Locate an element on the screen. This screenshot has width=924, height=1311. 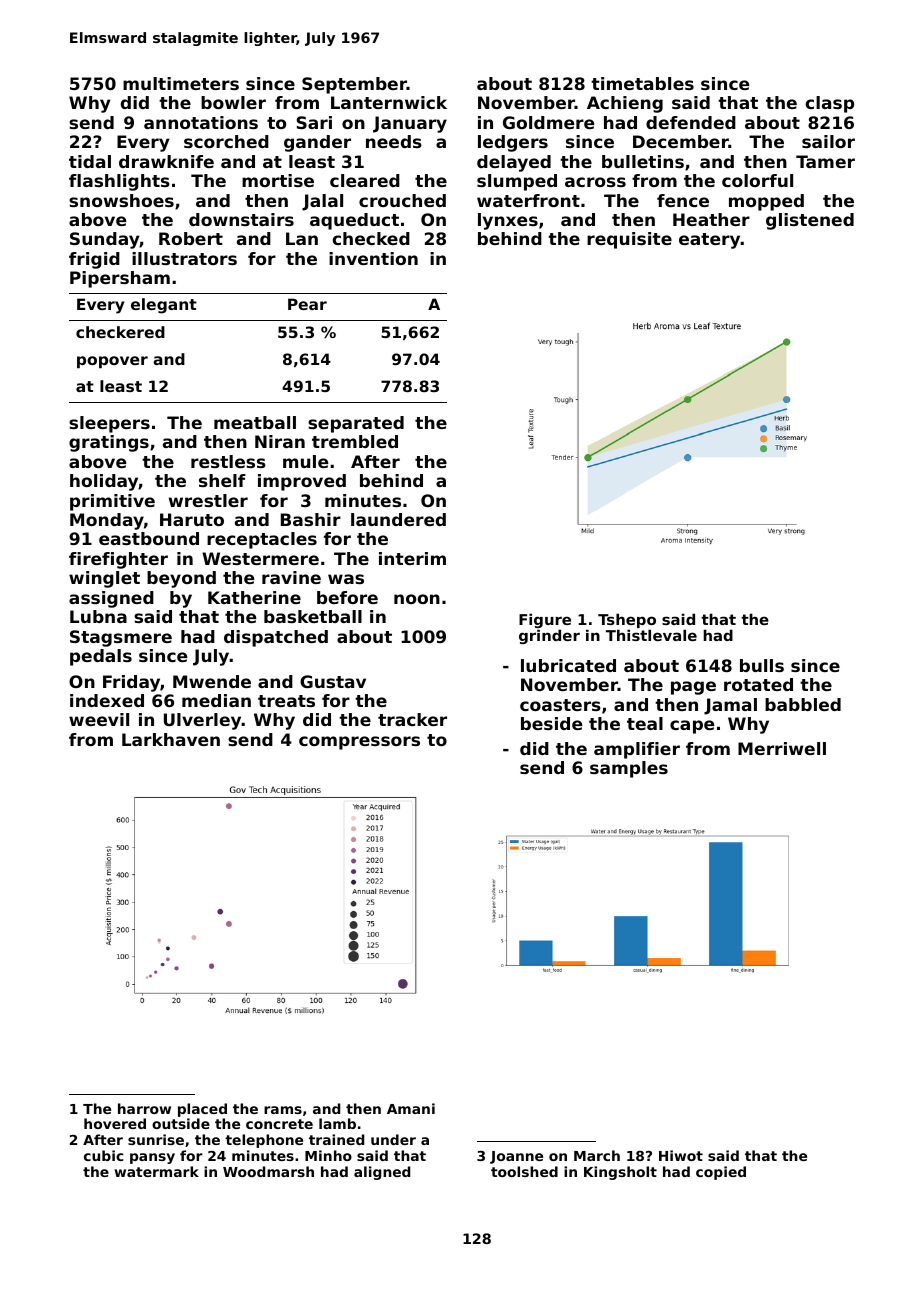
aligned is located at coordinates (382, 1173).
